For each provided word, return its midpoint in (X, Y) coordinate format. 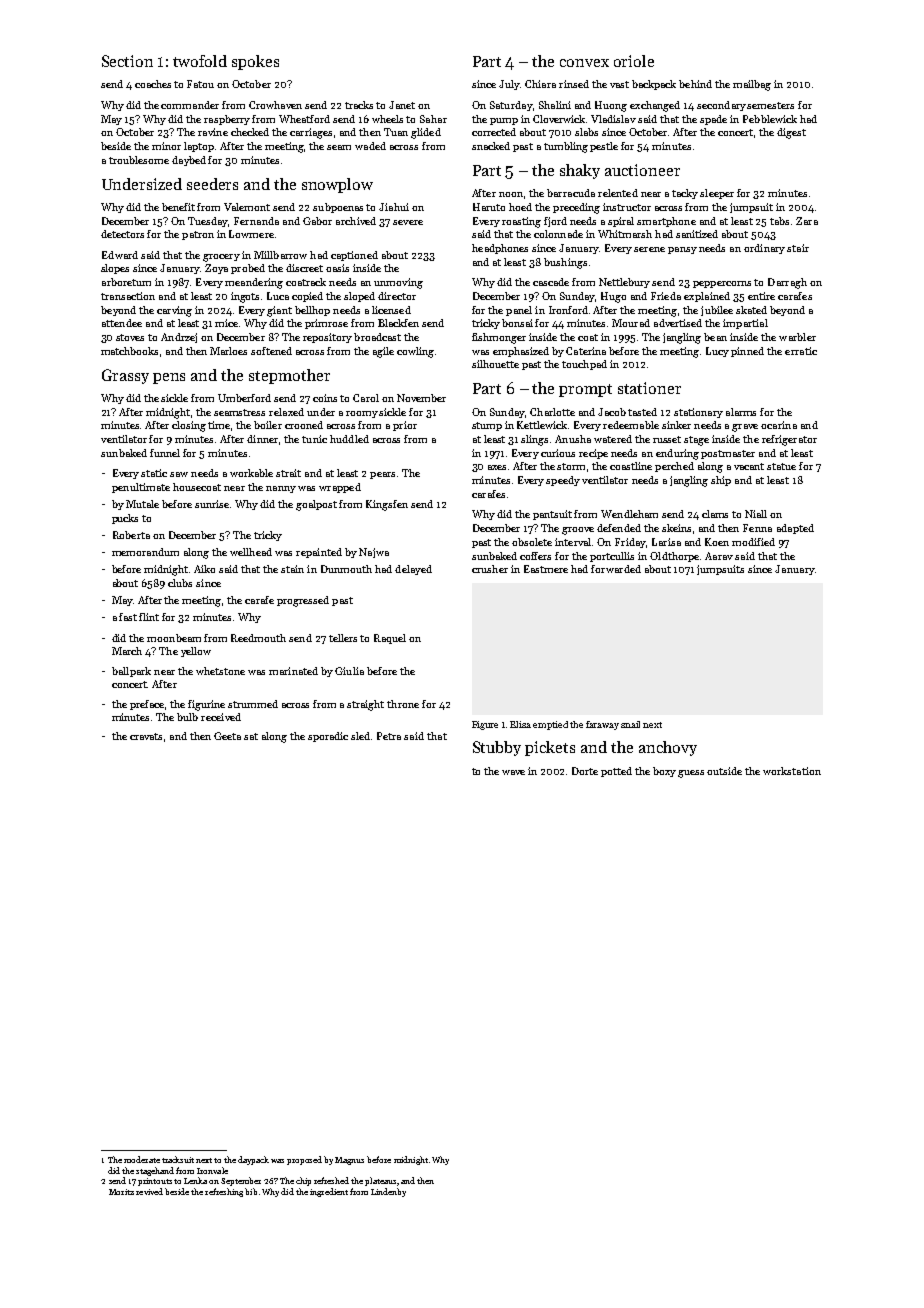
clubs (180, 583)
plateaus (380, 1181)
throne (403, 704)
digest (791, 133)
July (509, 85)
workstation (792, 771)
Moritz (121, 1192)
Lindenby (388, 1192)
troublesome (139, 160)
